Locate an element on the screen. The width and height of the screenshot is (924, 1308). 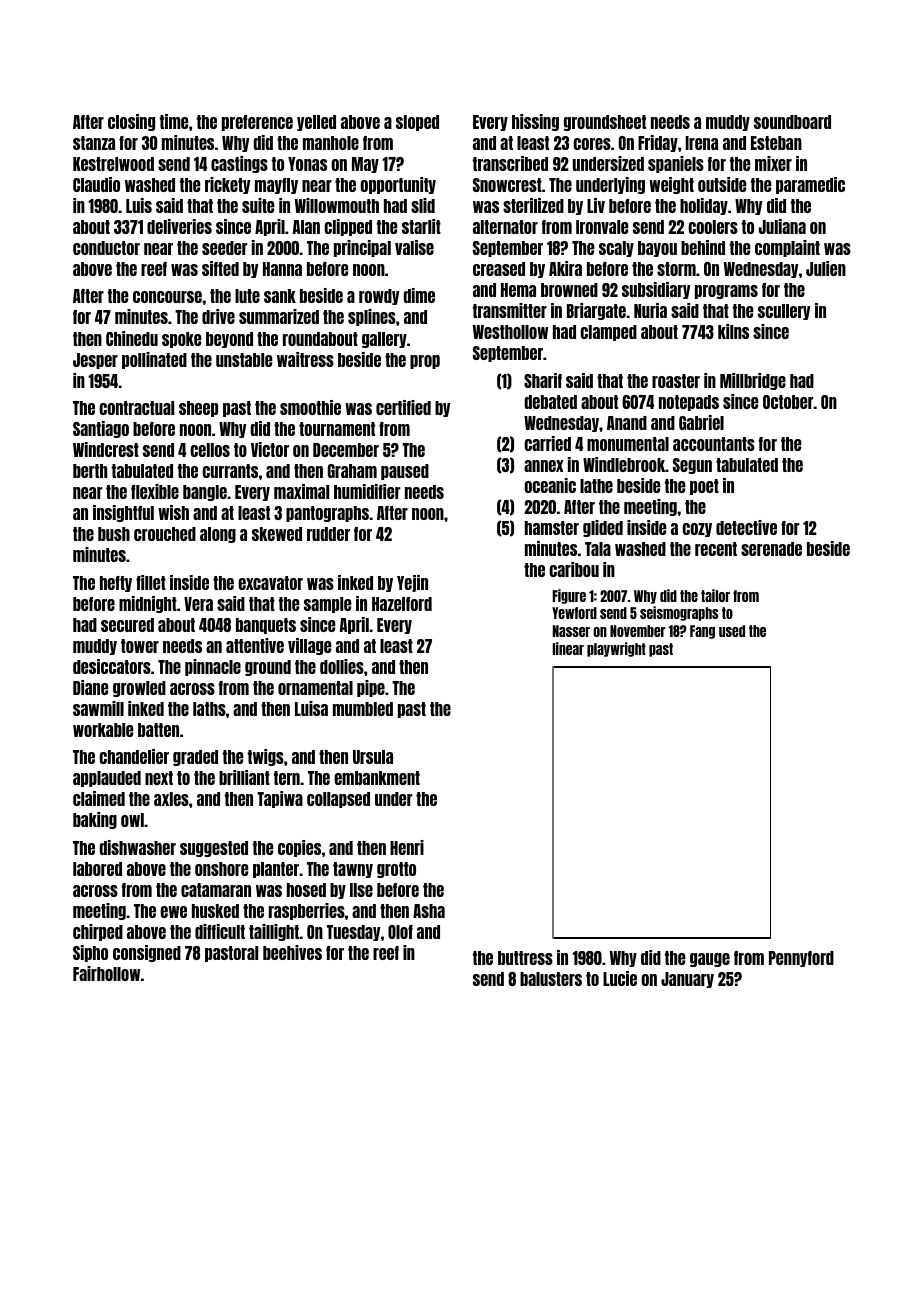
Fang is located at coordinates (702, 632).
